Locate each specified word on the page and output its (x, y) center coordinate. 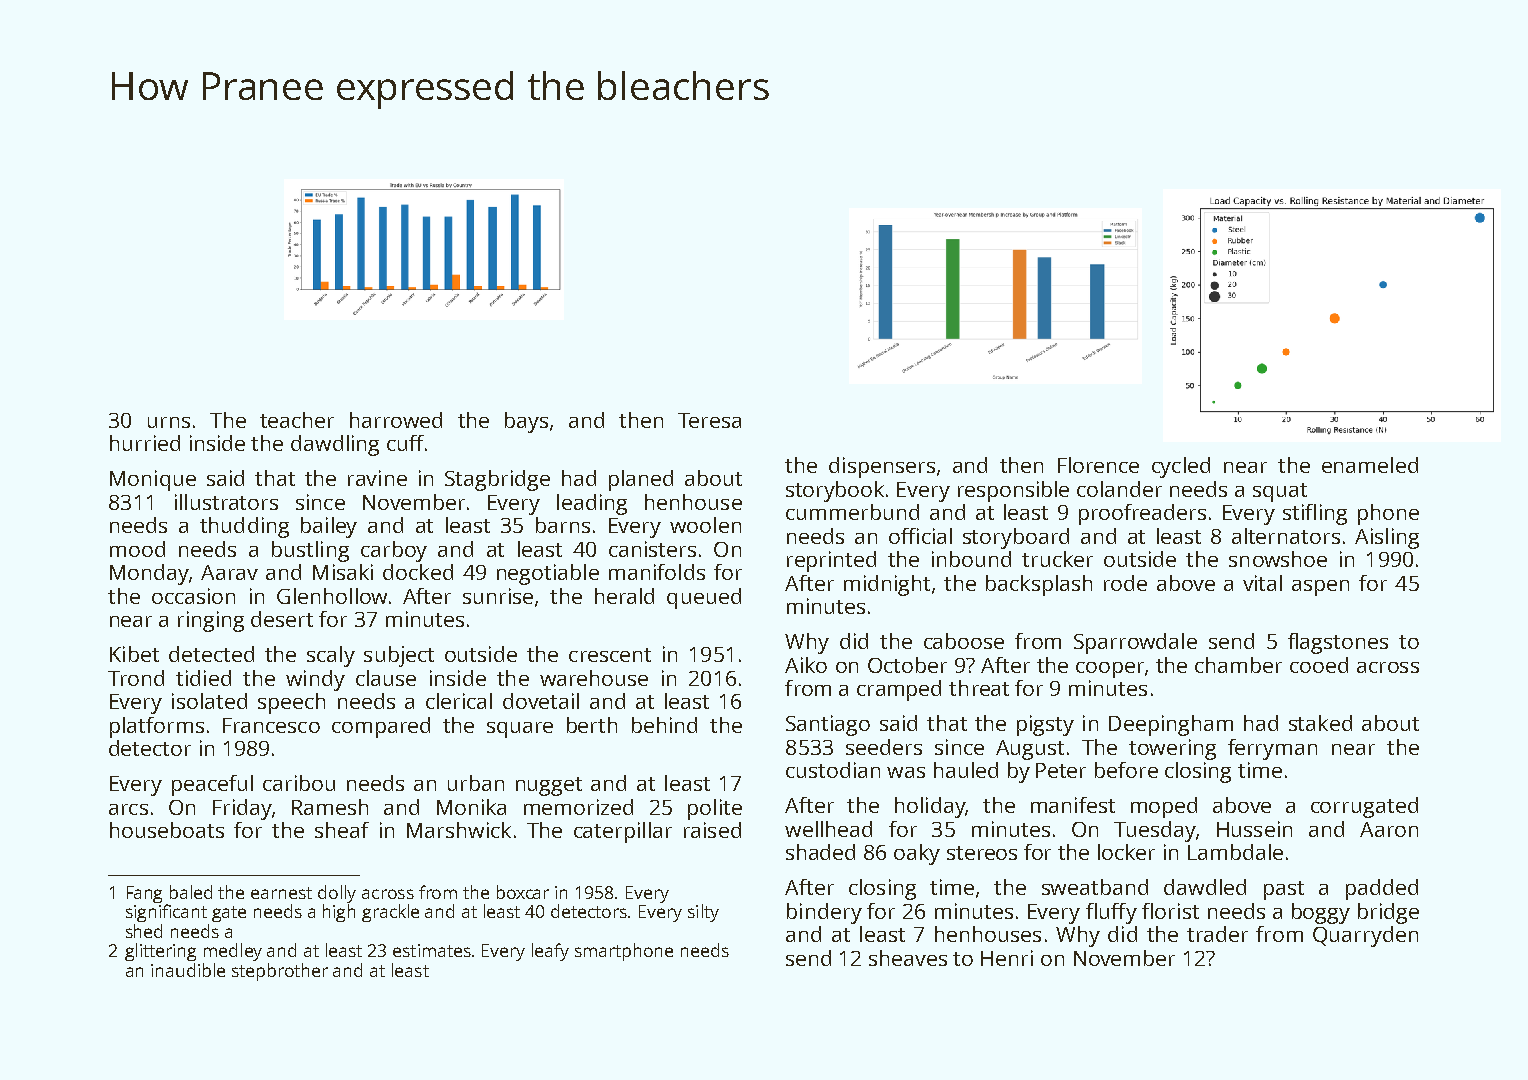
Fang (144, 894)
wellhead (828, 829)
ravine (377, 478)
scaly (331, 656)
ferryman (1272, 749)
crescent (610, 655)
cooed (1319, 665)
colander (1119, 489)
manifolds (657, 572)
